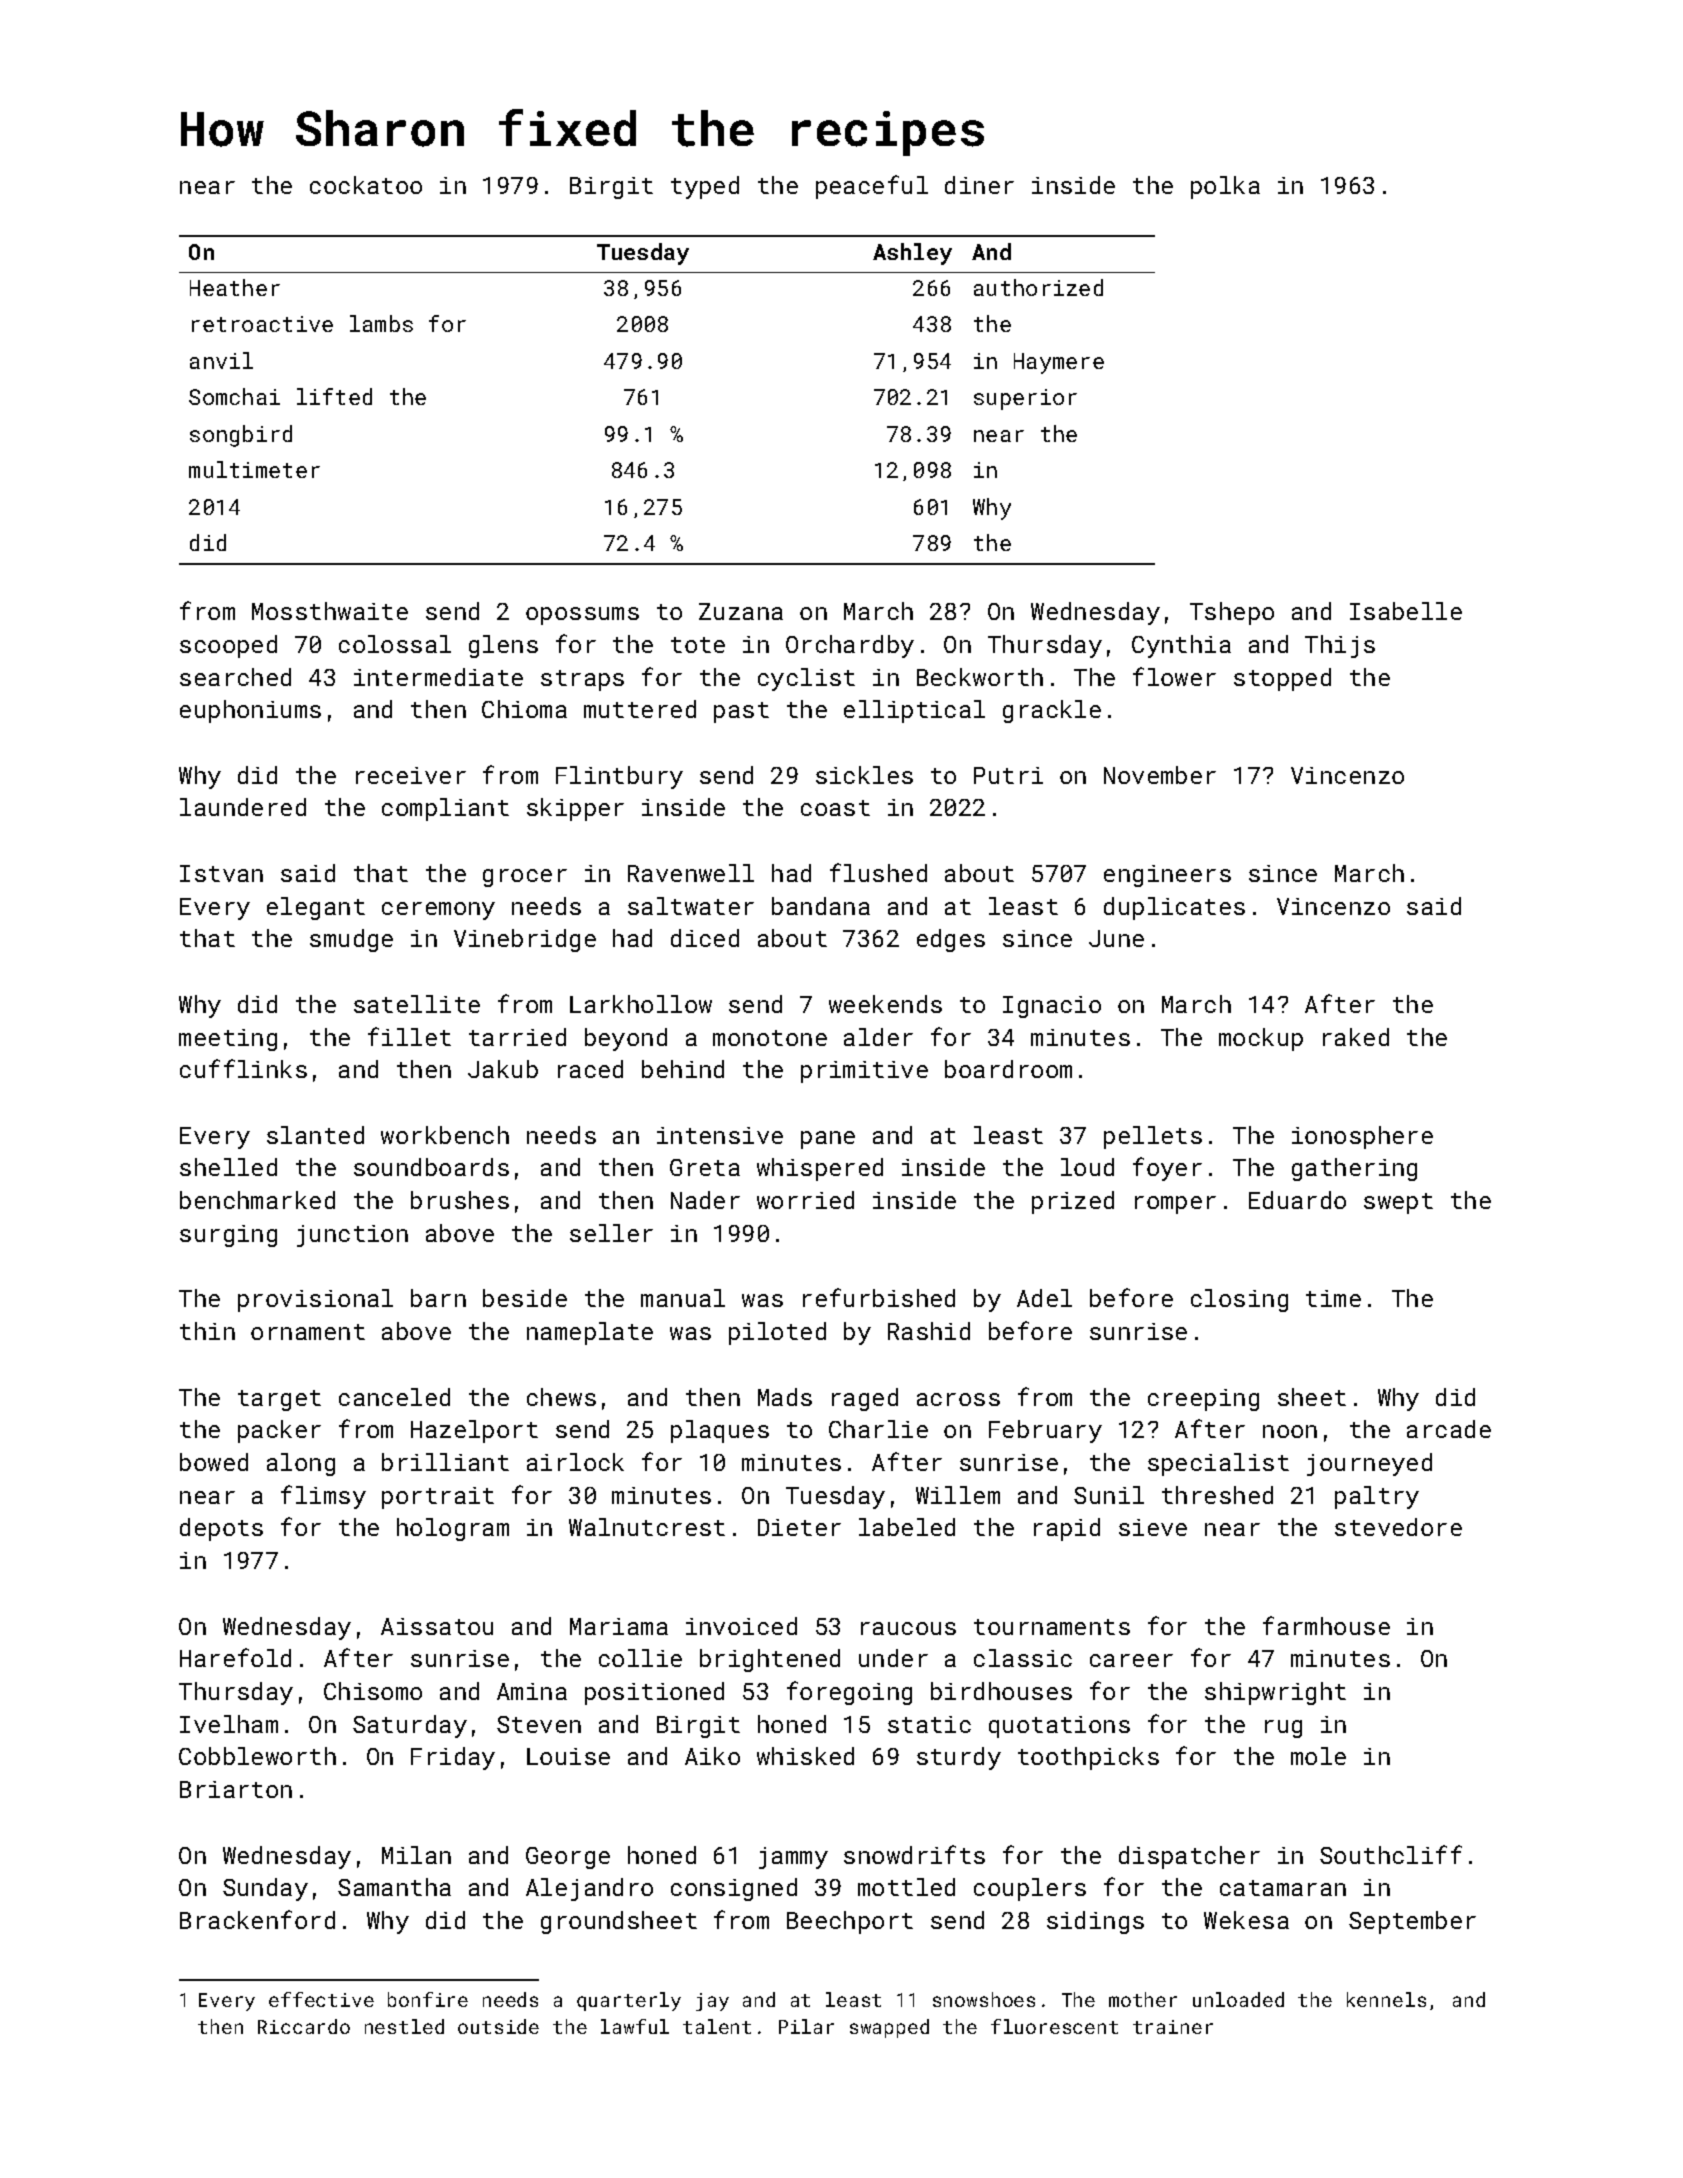 The height and width of the page is (2178, 1683). What do you see at coordinates (979, 185) in the page?
I see `diner` at bounding box center [979, 185].
